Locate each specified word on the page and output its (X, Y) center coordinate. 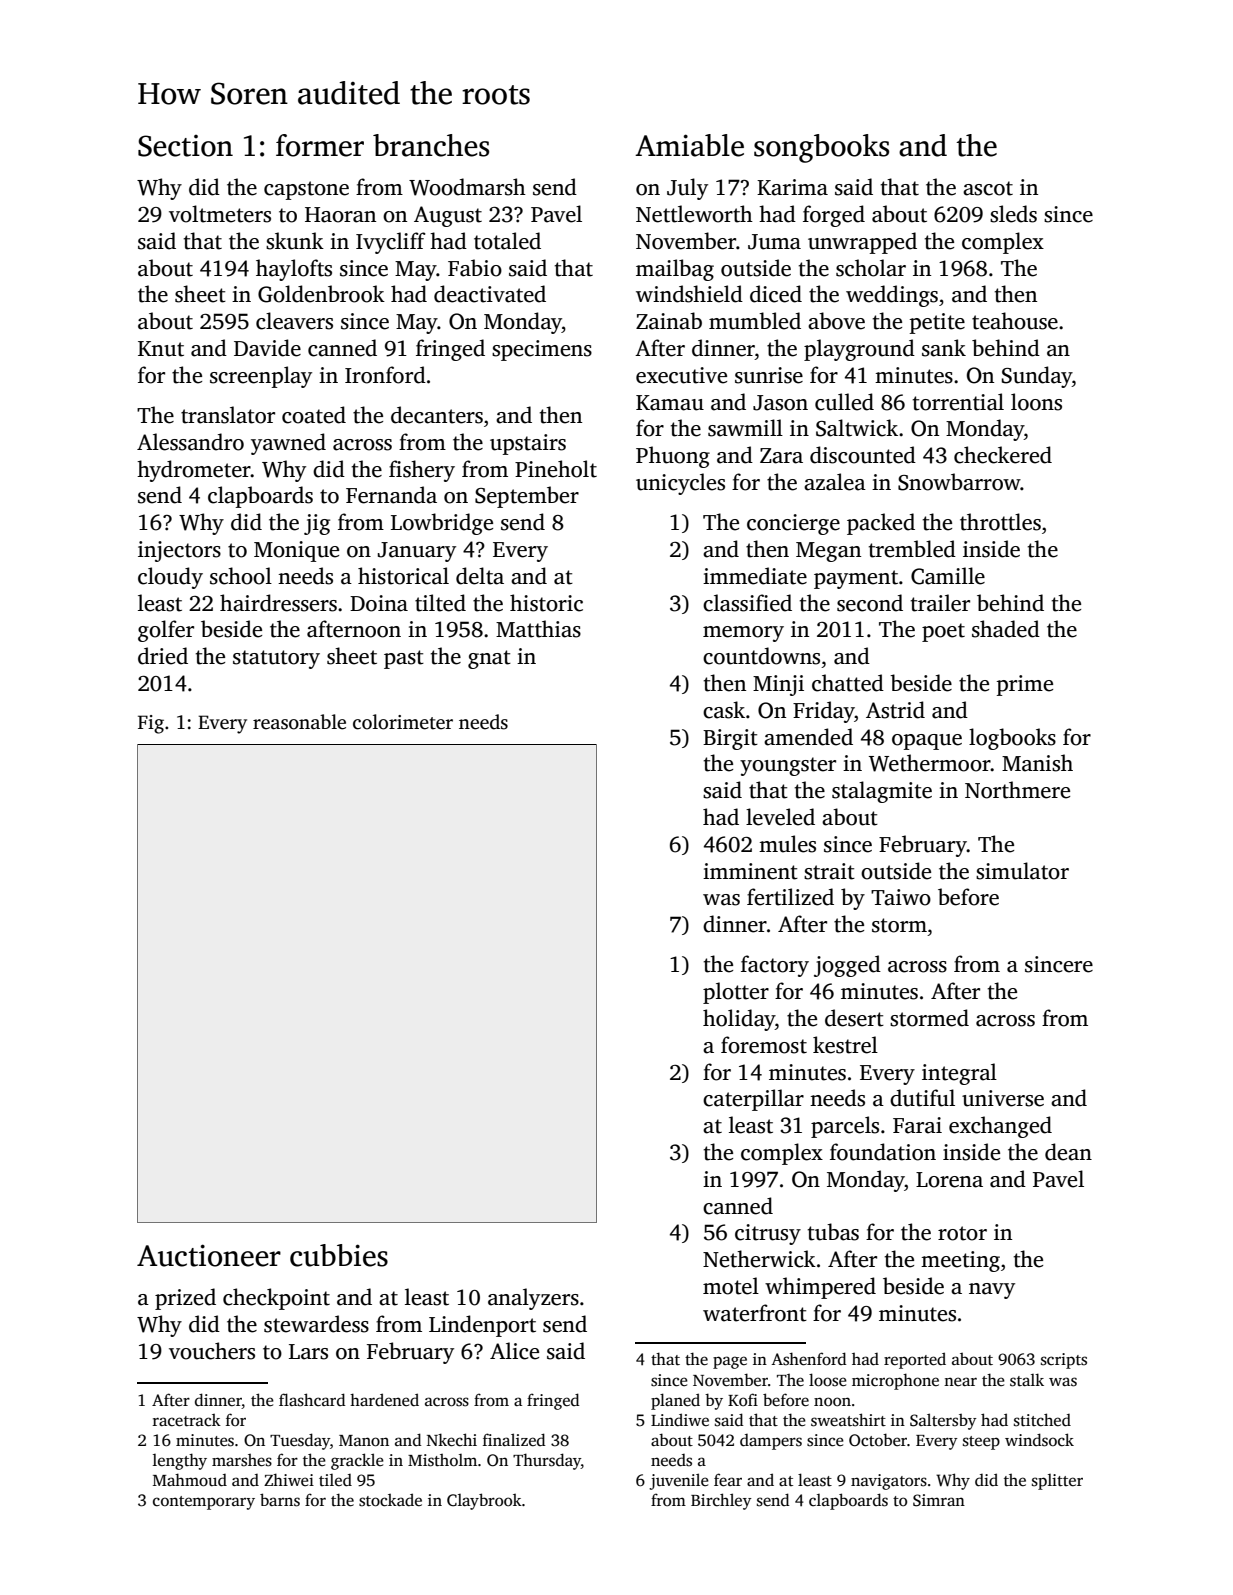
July (687, 189)
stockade (390, 1500)
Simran (939, 1500)
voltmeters (220, 214)
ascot (988, 188)
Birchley (721, 1501)
